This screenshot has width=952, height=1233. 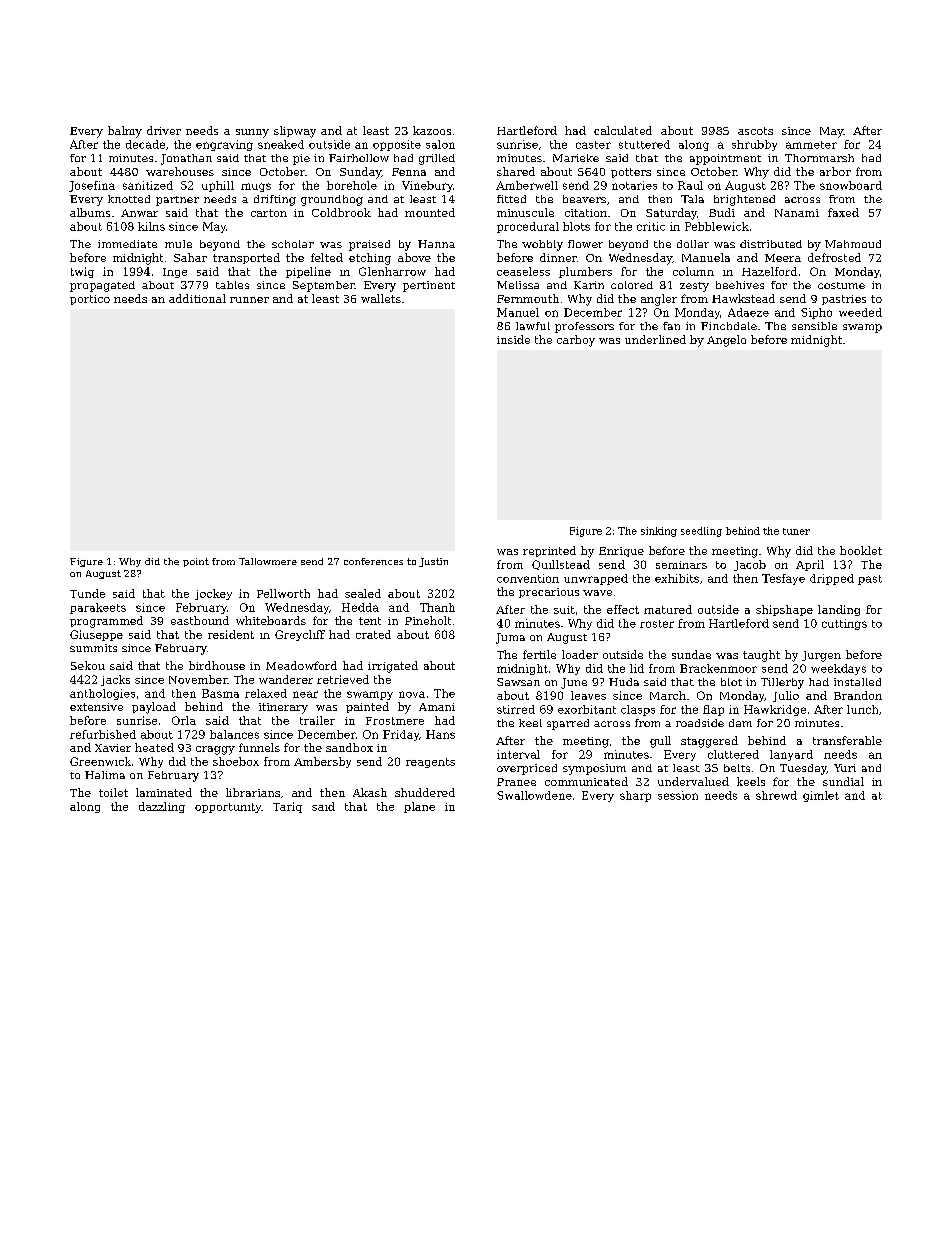 I want to click on immediate, so click(x=127, y=244).
